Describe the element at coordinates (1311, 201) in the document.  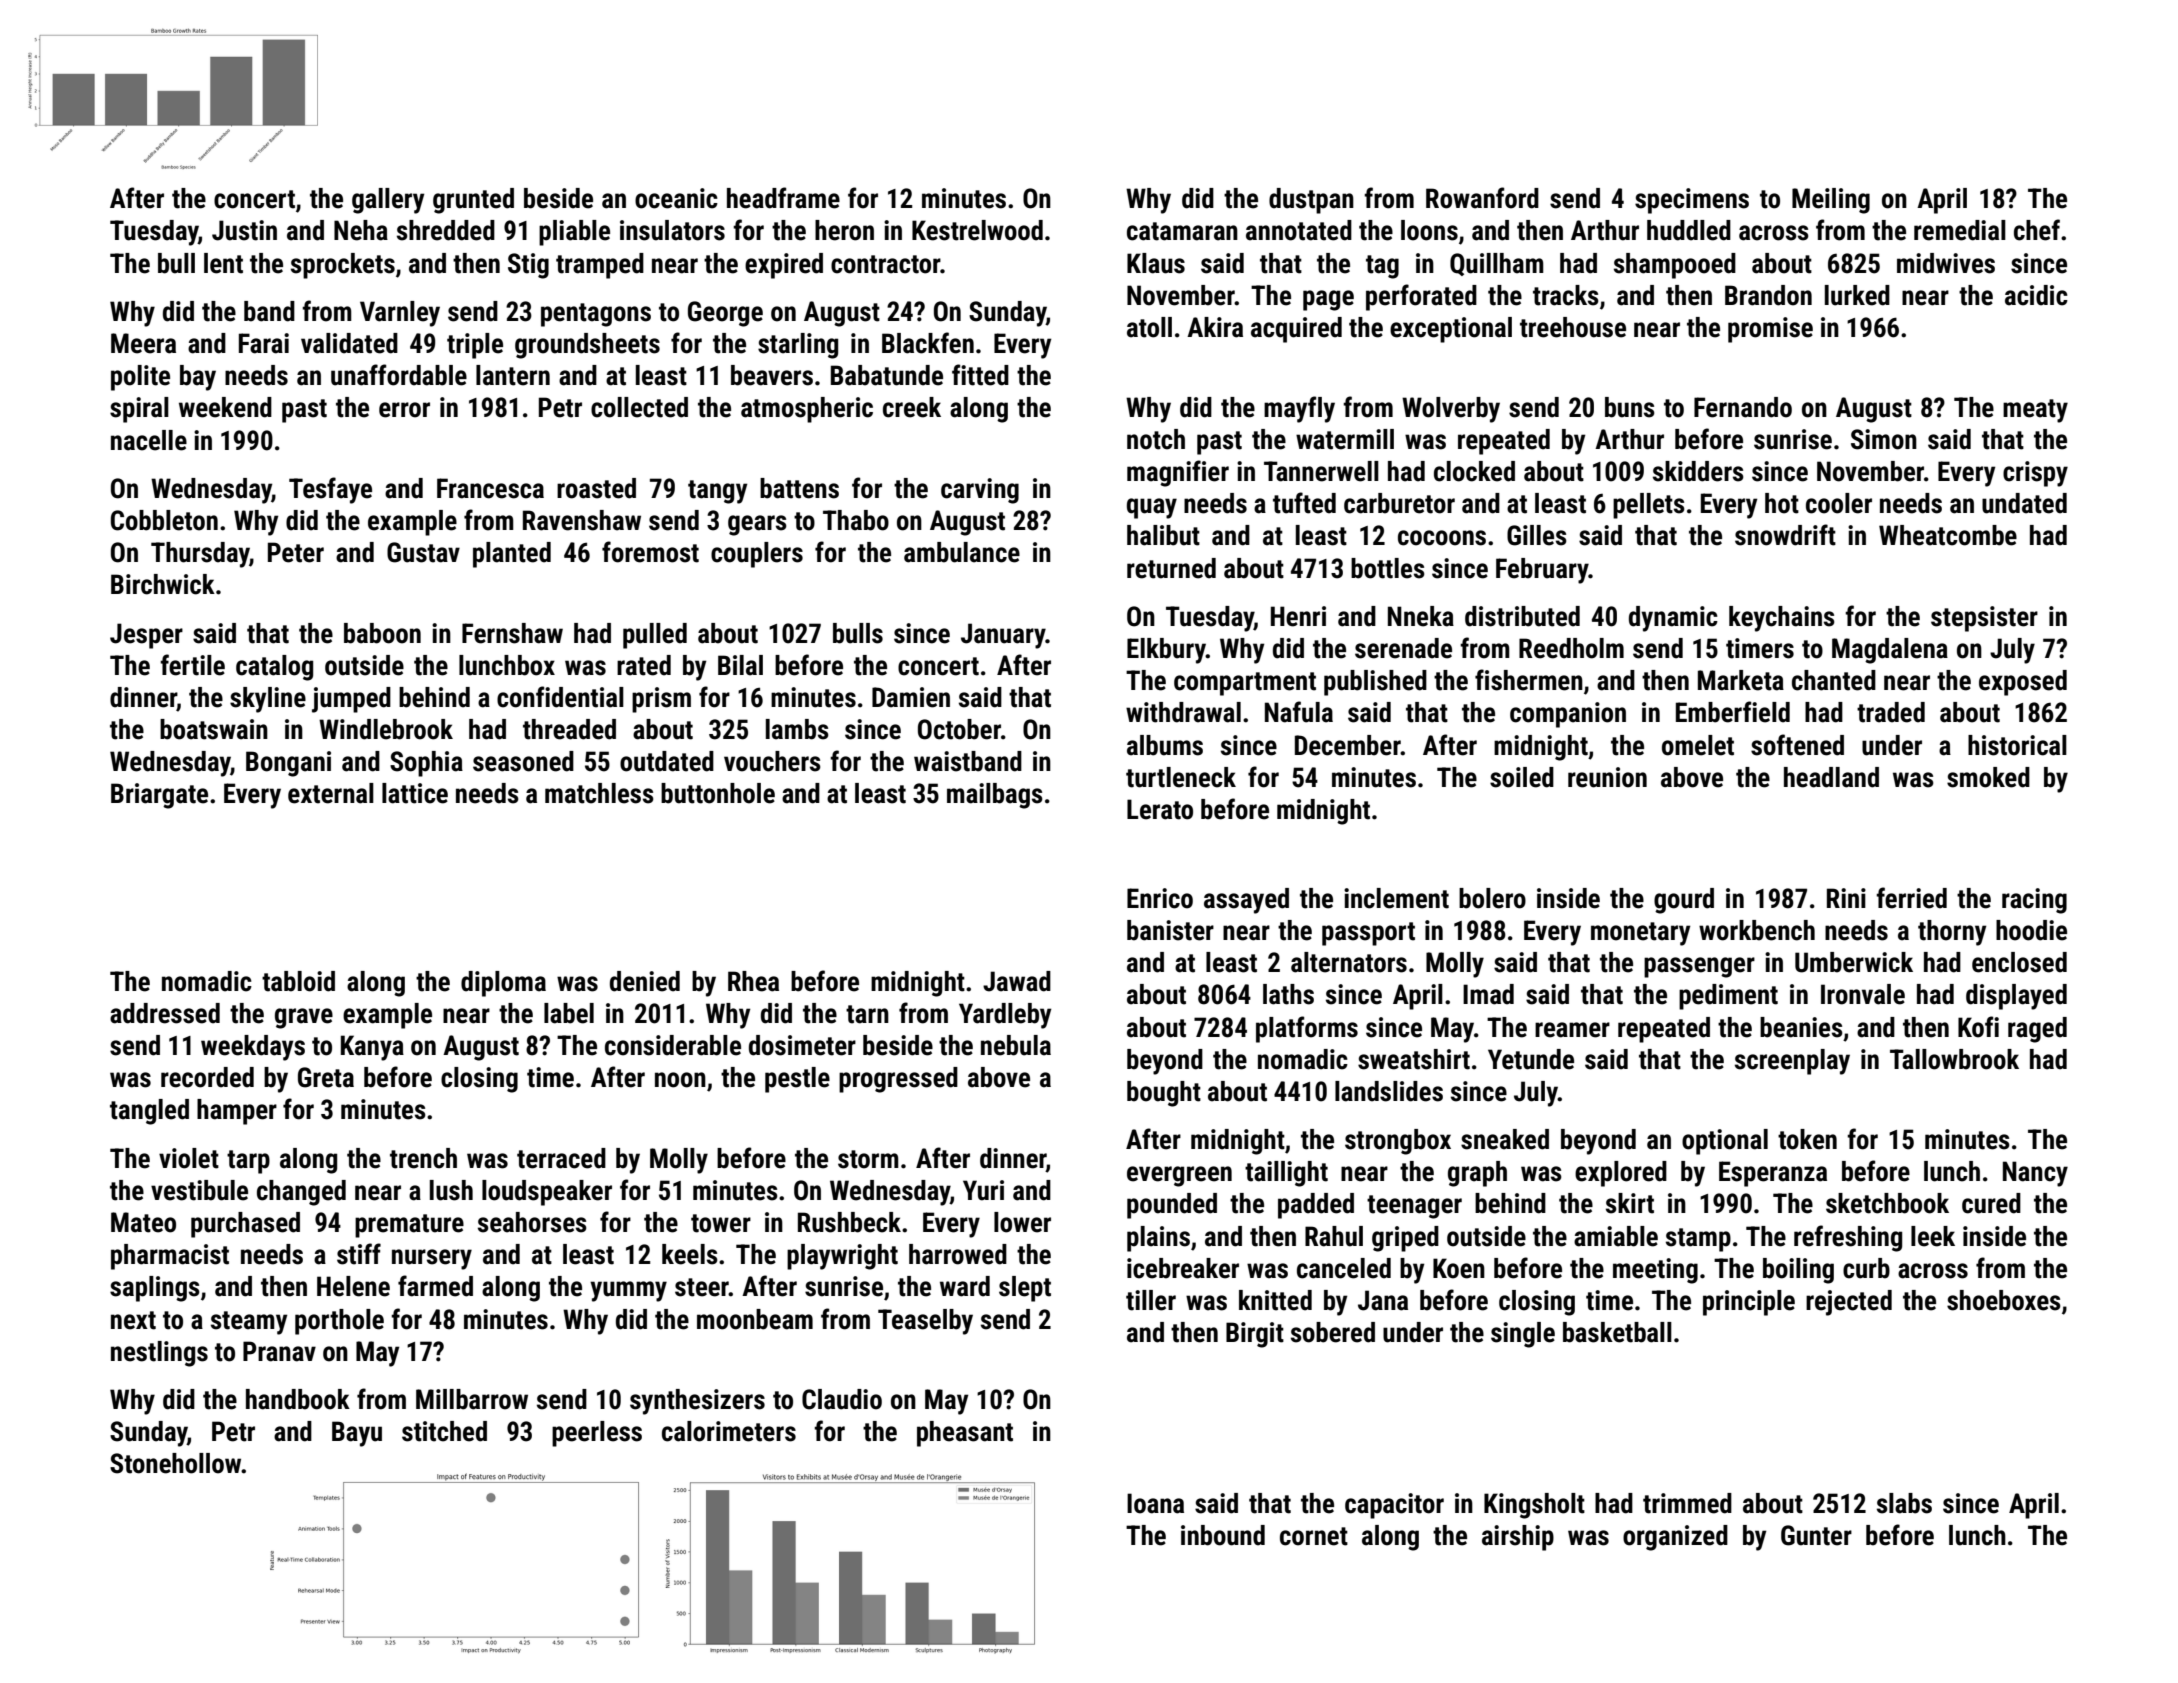
I see `dustpan` at that location.
